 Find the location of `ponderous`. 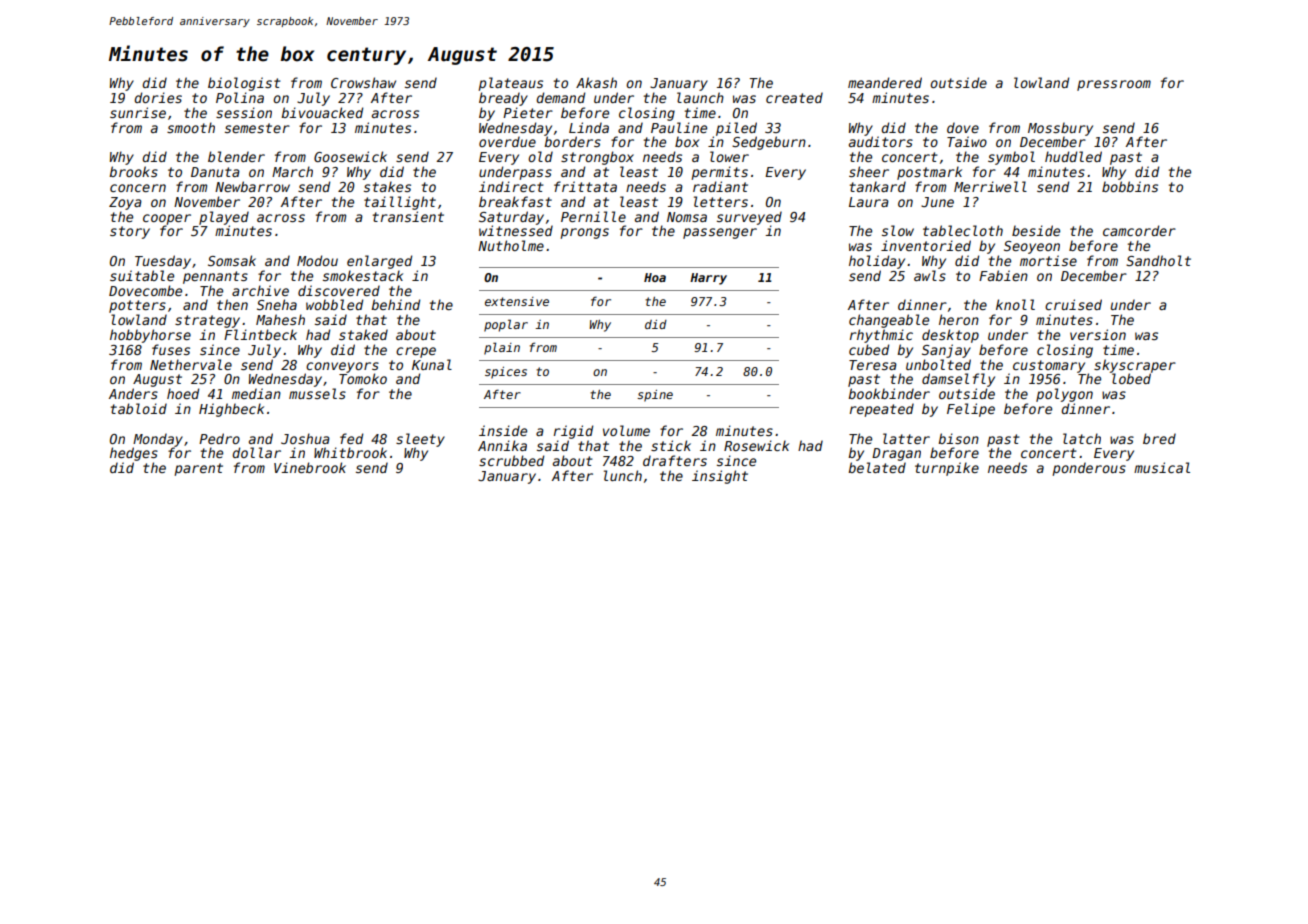

ponderous is located at coordinates (1089, 469).
